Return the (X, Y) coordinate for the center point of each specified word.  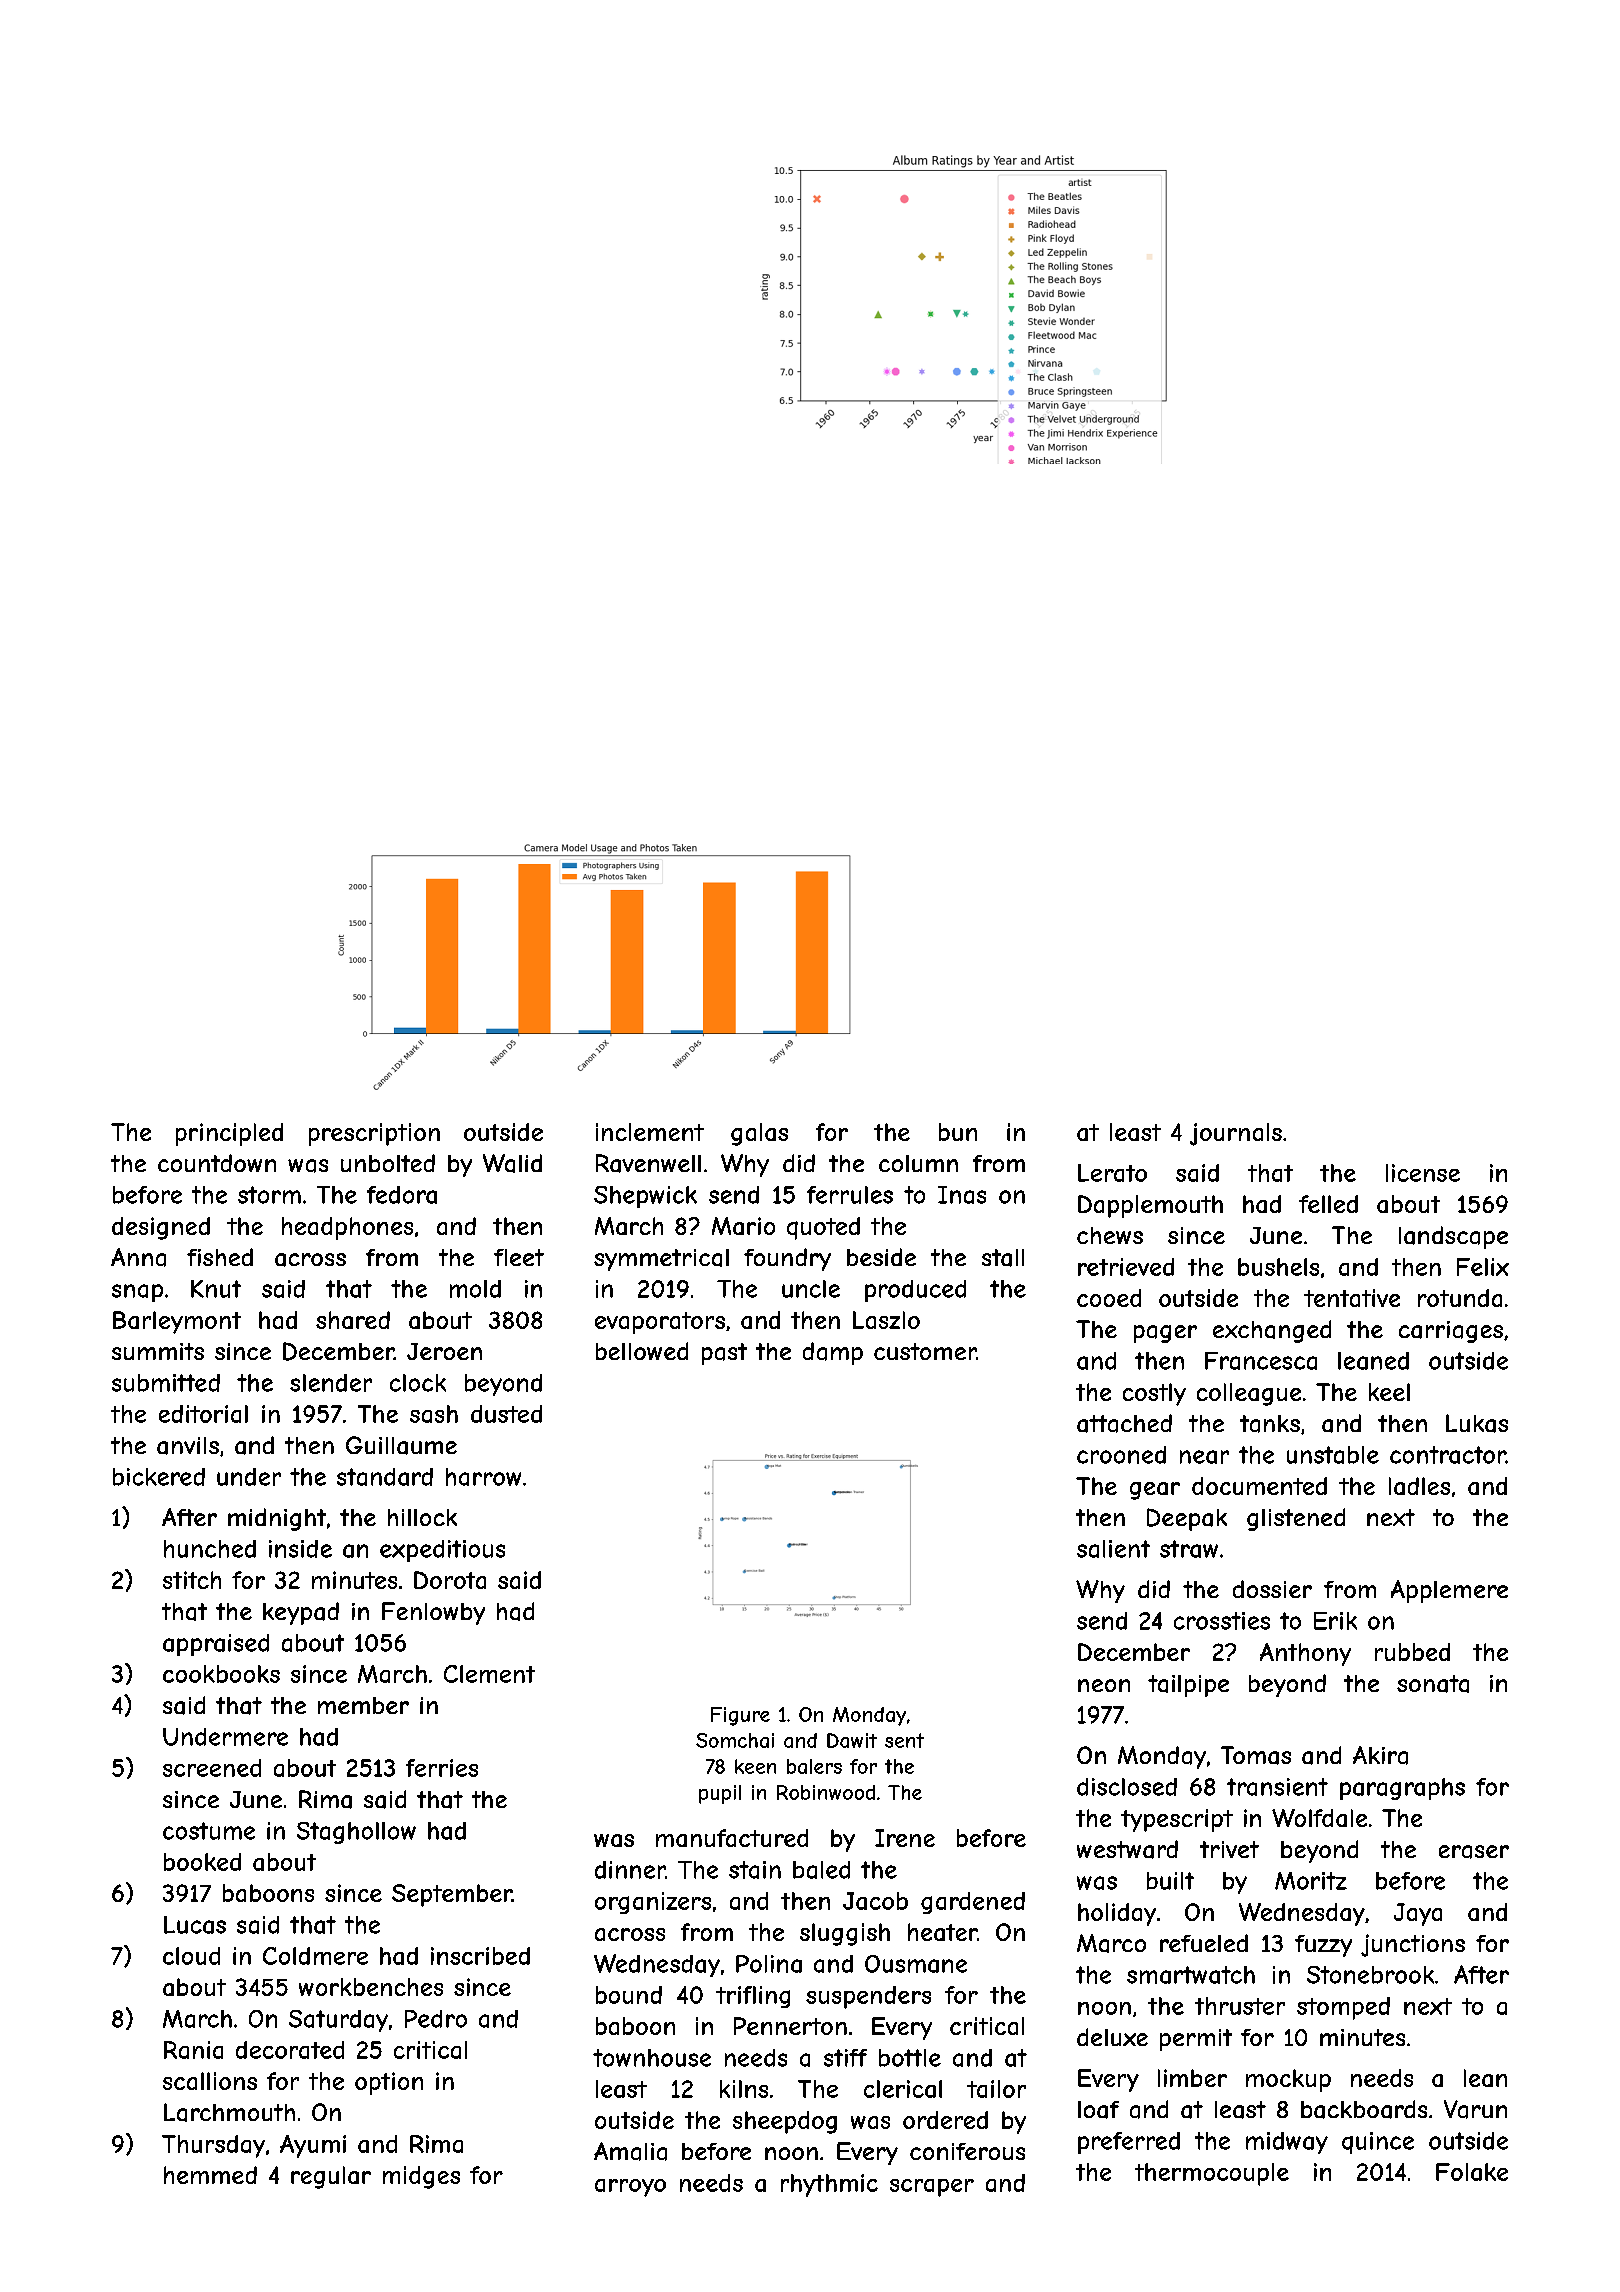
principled (229, 1134)
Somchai (735, 1740)
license (1423, 1173)
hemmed (210, 2175)
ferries (442, 1768)
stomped (1343, 2008)
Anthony (1305, 1654)
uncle (811, 1289)
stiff (845, 2058)
